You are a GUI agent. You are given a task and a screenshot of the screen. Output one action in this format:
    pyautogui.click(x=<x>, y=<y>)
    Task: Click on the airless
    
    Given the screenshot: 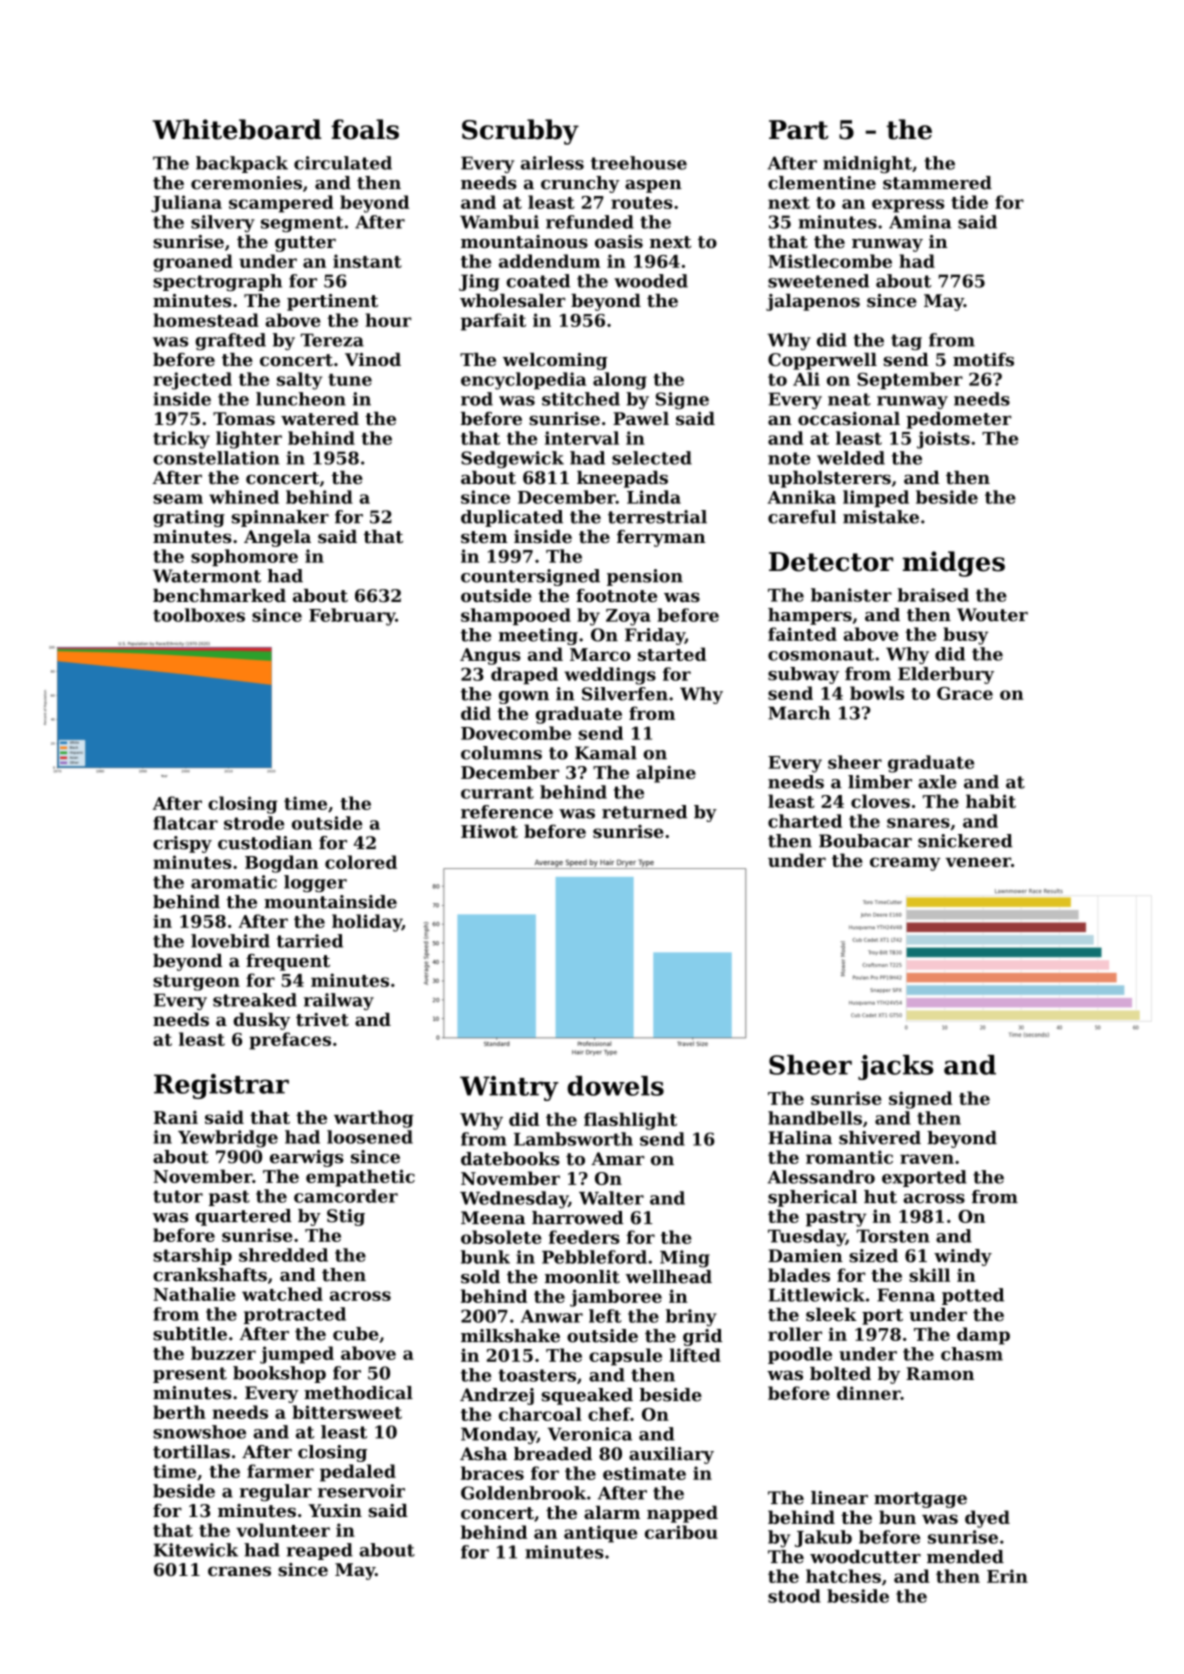 What is the action you would take?
    pyautogui.click(x=552, y=163)
